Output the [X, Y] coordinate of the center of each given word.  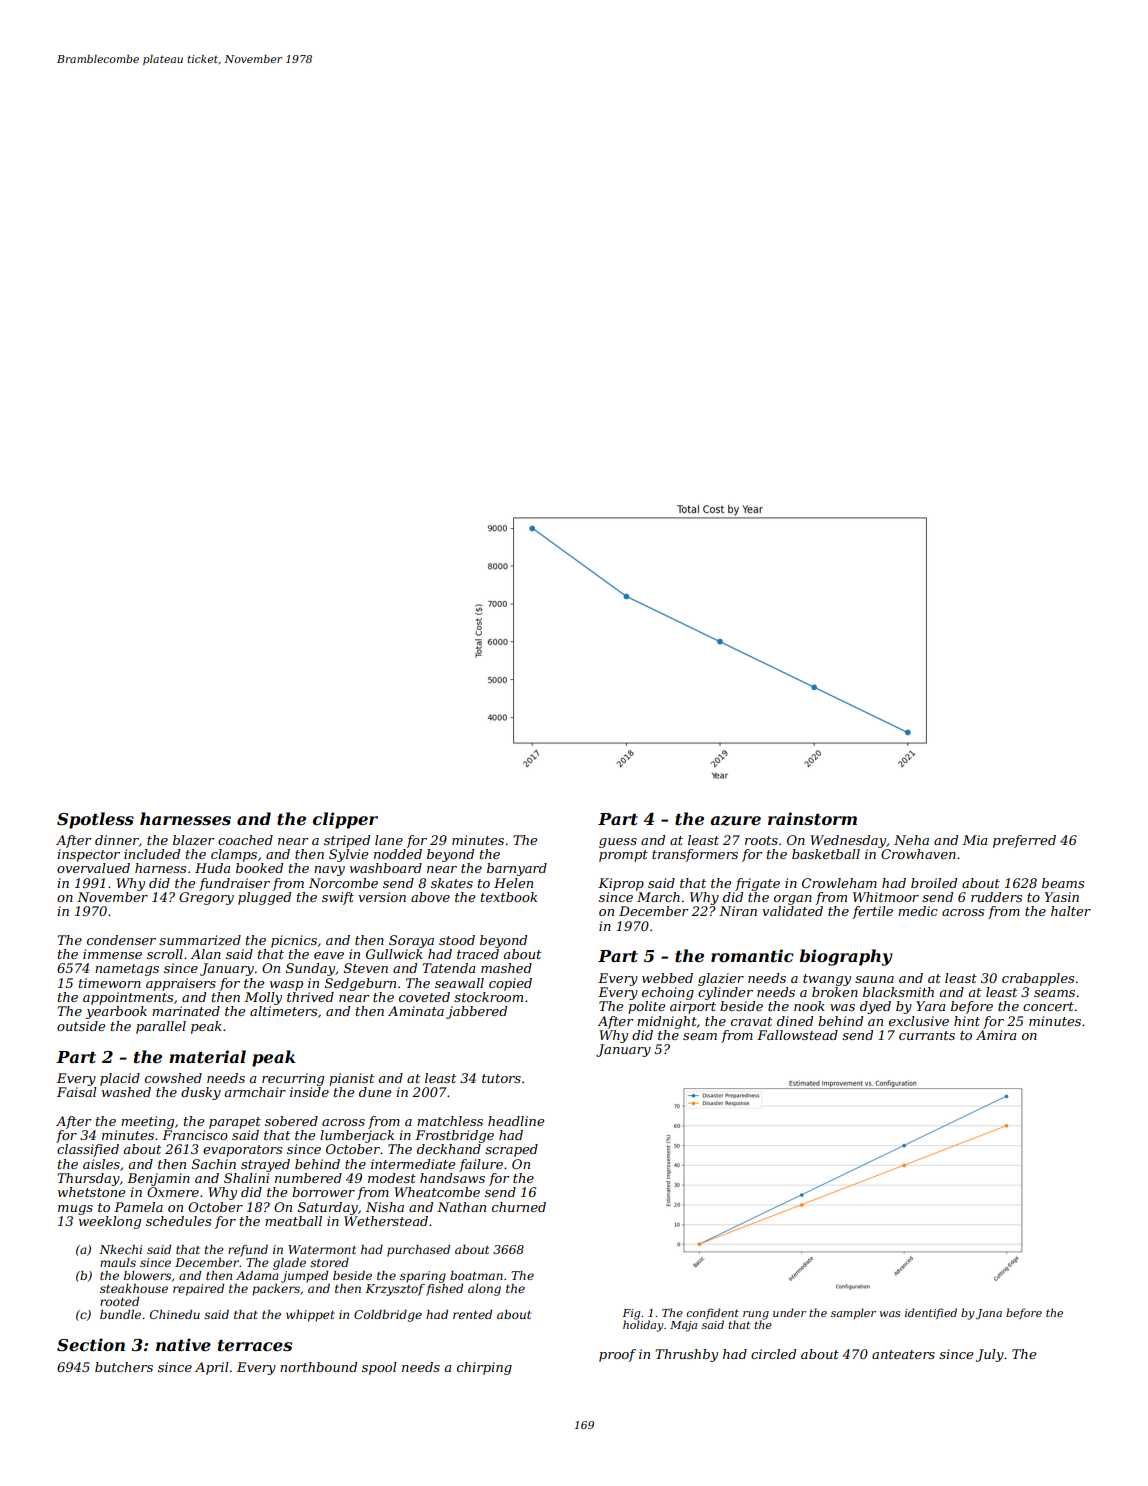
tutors [501, 1078]
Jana [989, 1314]
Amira [996, 1035]
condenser [121, 940]
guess [618, 843]
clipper [345, 820]
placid [120, 1079]
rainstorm [812, 818]
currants [927, 1035]
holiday [643, 1326]
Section [91, 1344]
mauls [118, 1262]
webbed [667, 978]
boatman [476, 1275]
